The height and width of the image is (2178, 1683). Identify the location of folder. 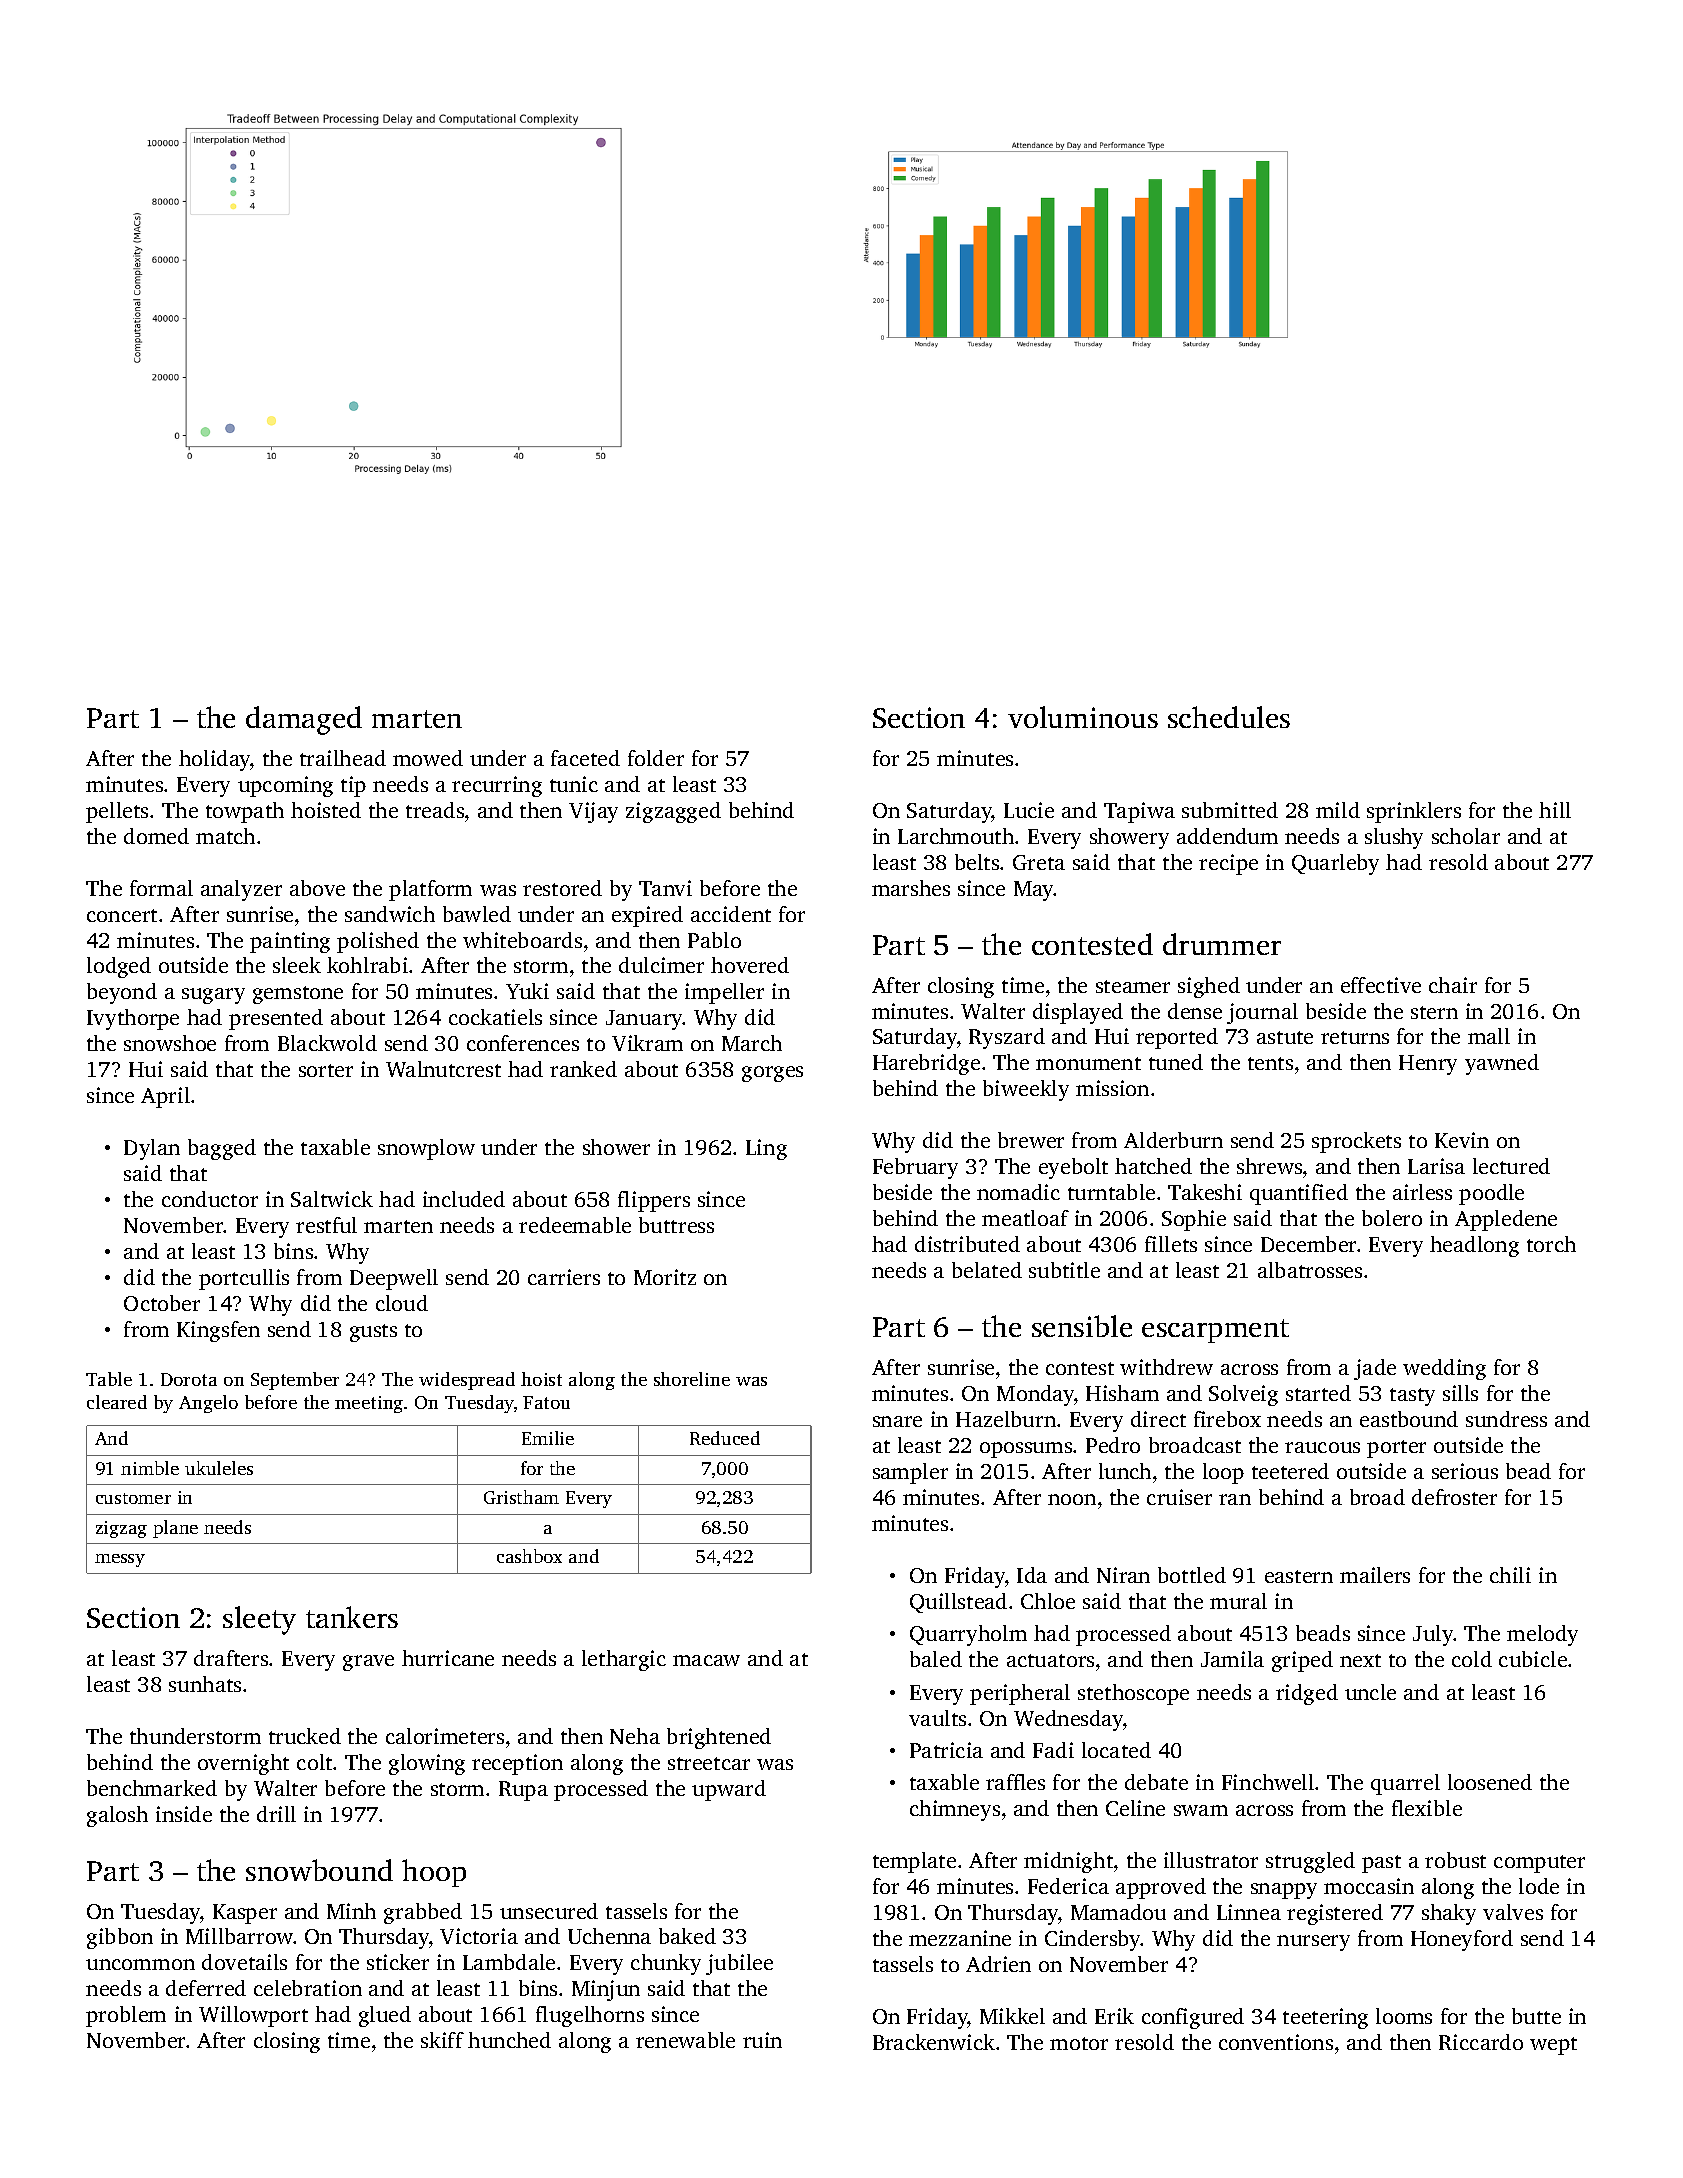
(656, 758).
